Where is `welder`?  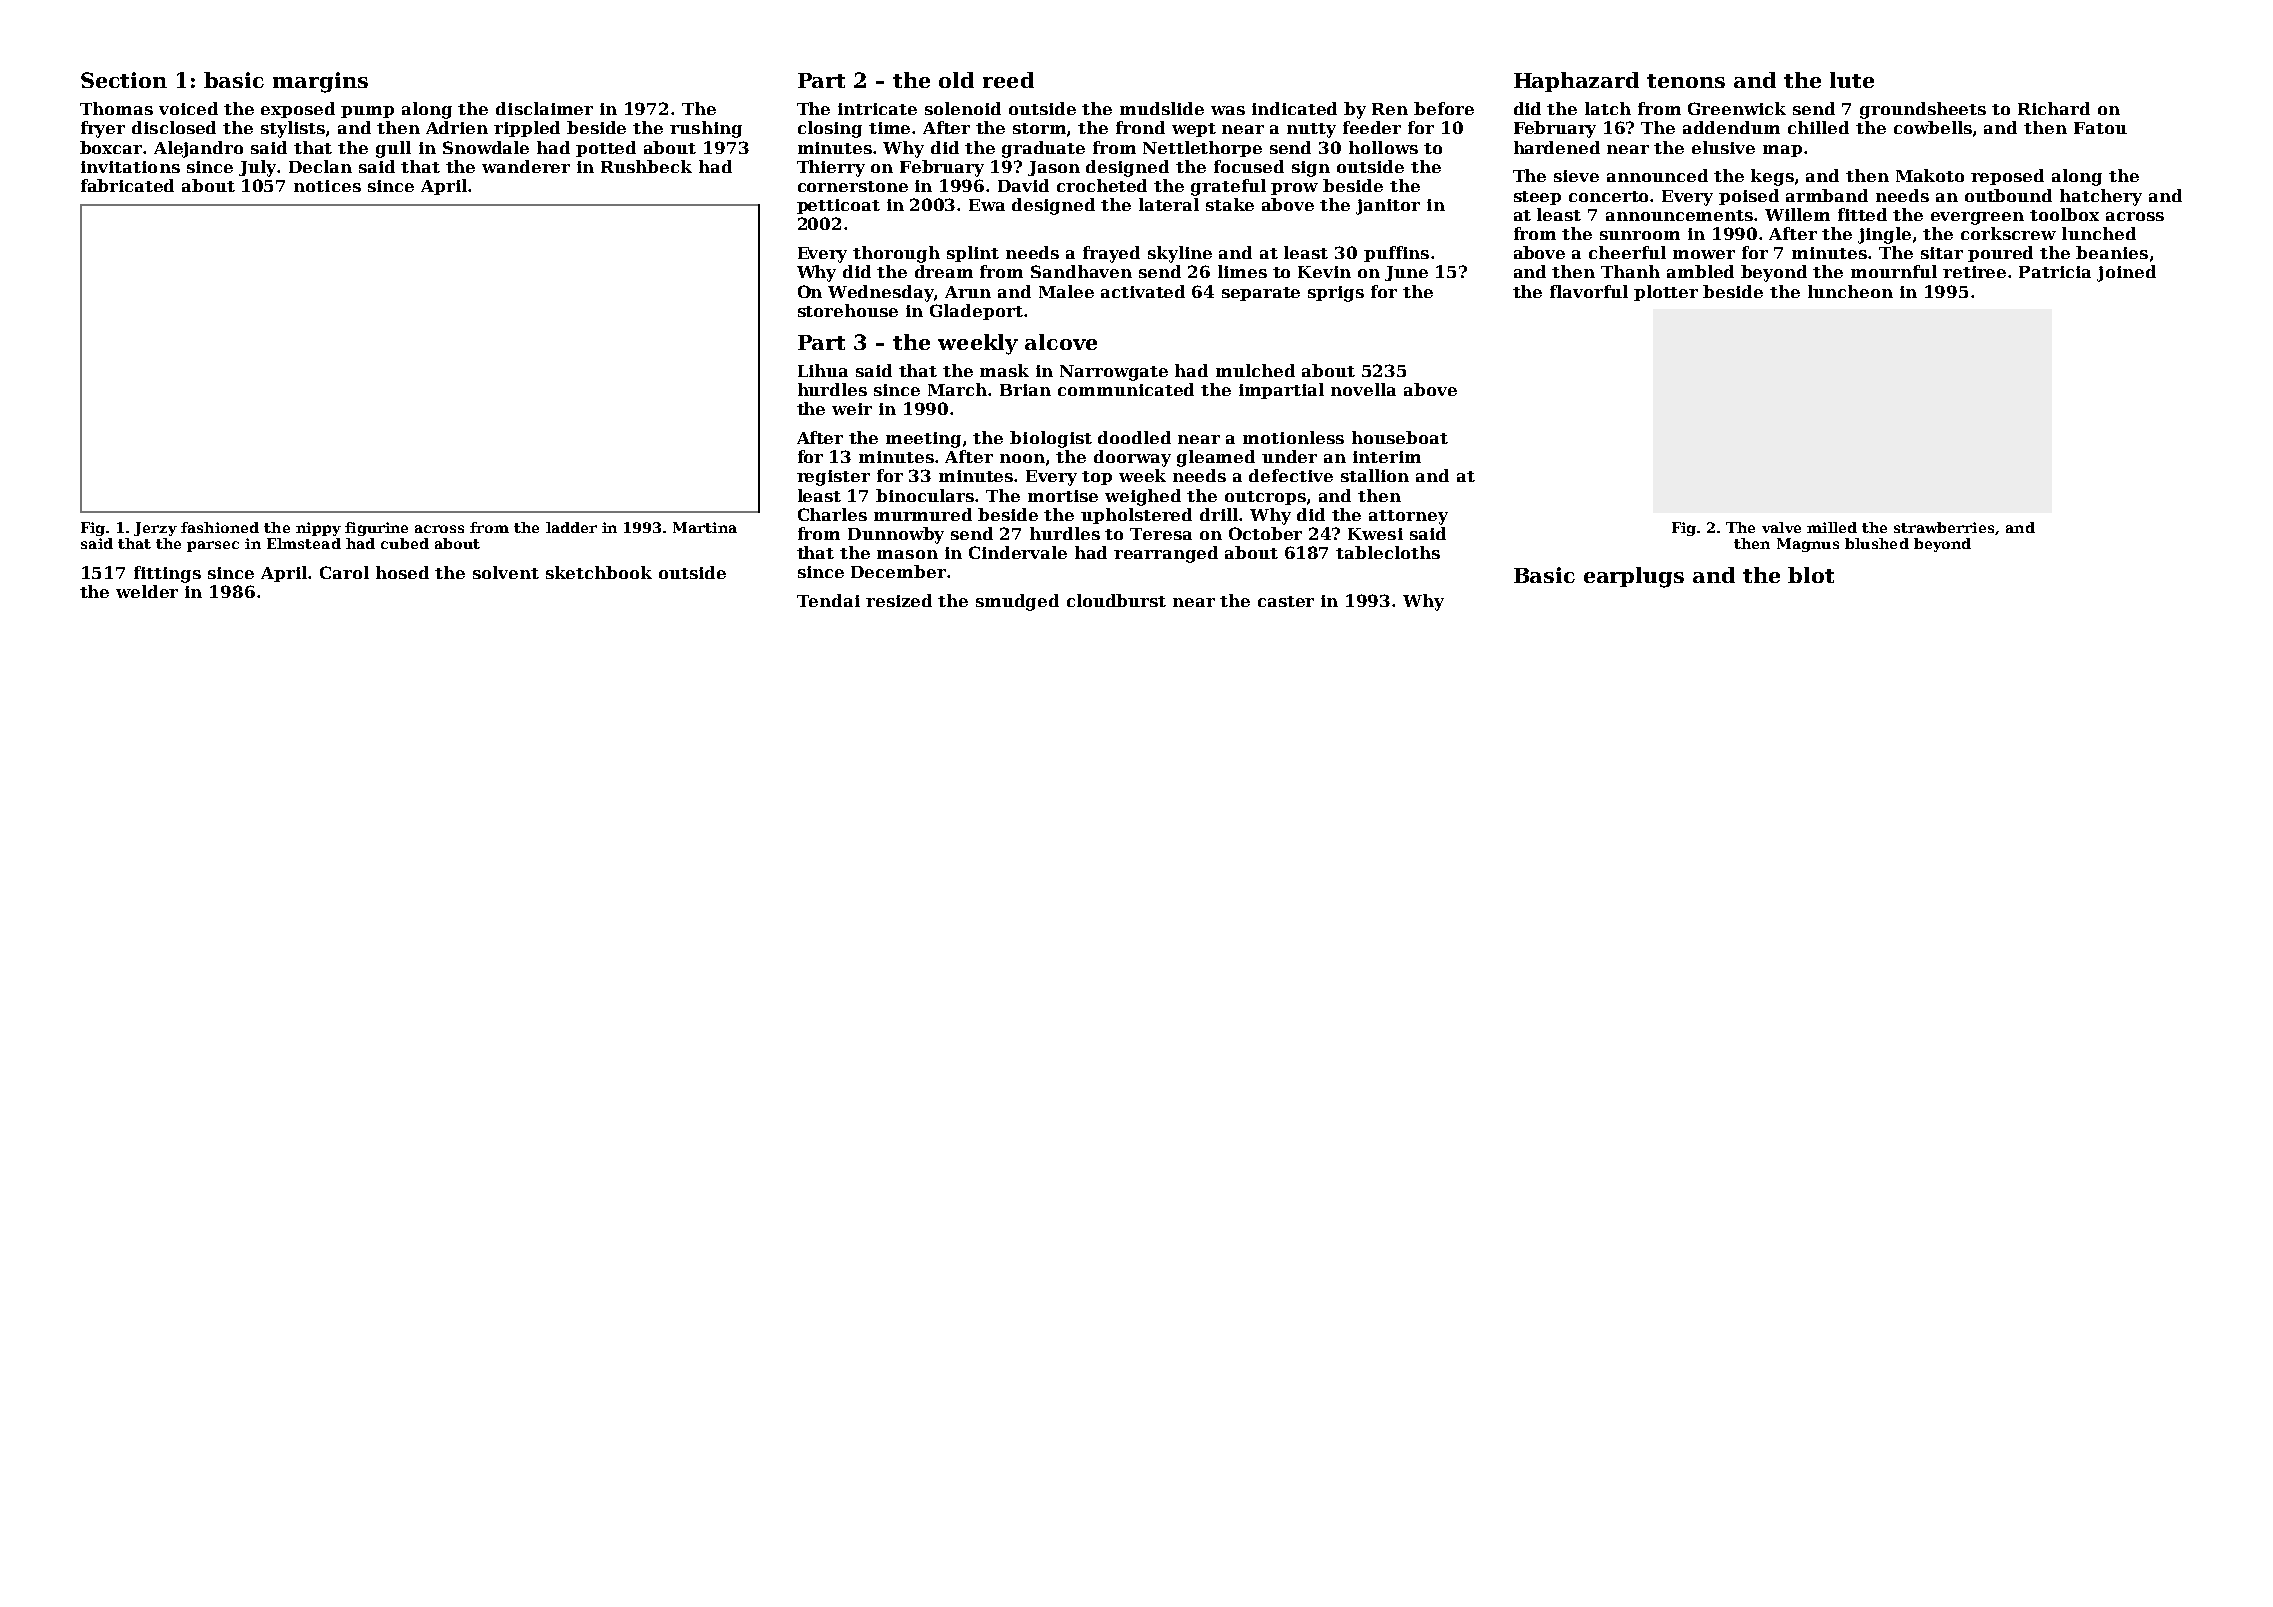
welder is located at coordinates (147, 591).
